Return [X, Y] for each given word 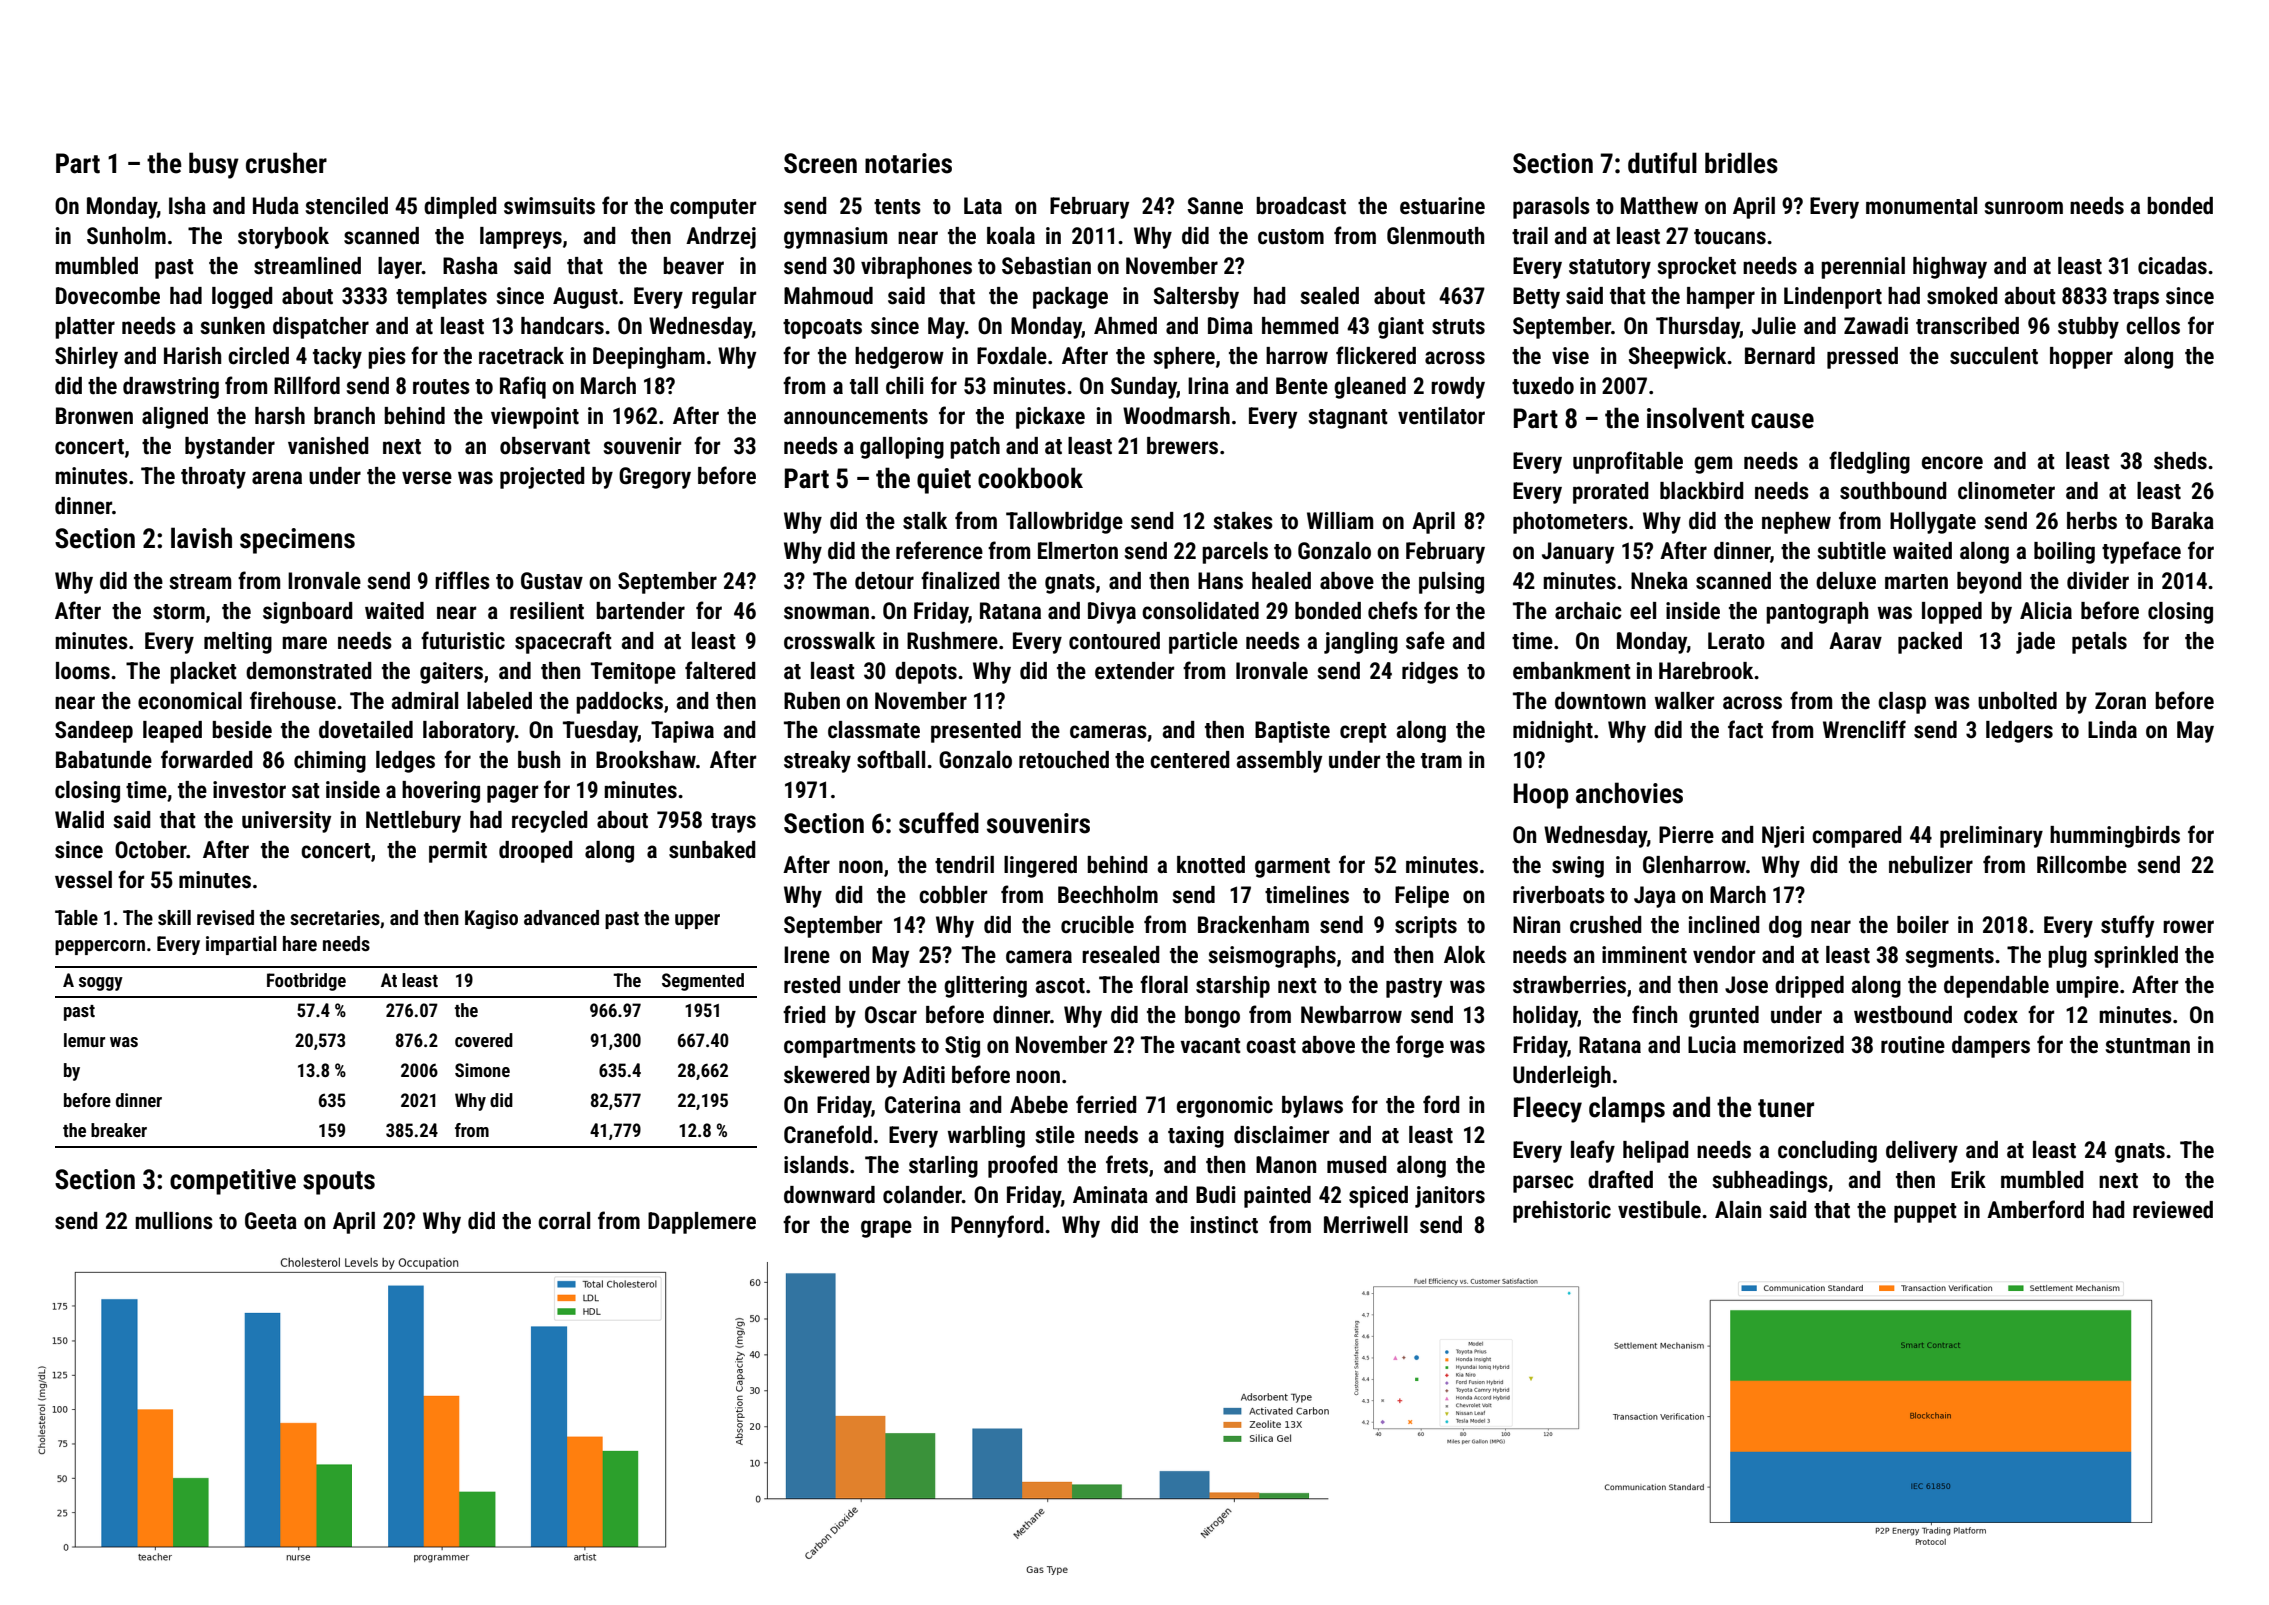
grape [886, 1229]
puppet [1925, 1213]
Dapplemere [702, 1223]
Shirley [86, 358]
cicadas [2172, 266]
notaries [908, 163]
